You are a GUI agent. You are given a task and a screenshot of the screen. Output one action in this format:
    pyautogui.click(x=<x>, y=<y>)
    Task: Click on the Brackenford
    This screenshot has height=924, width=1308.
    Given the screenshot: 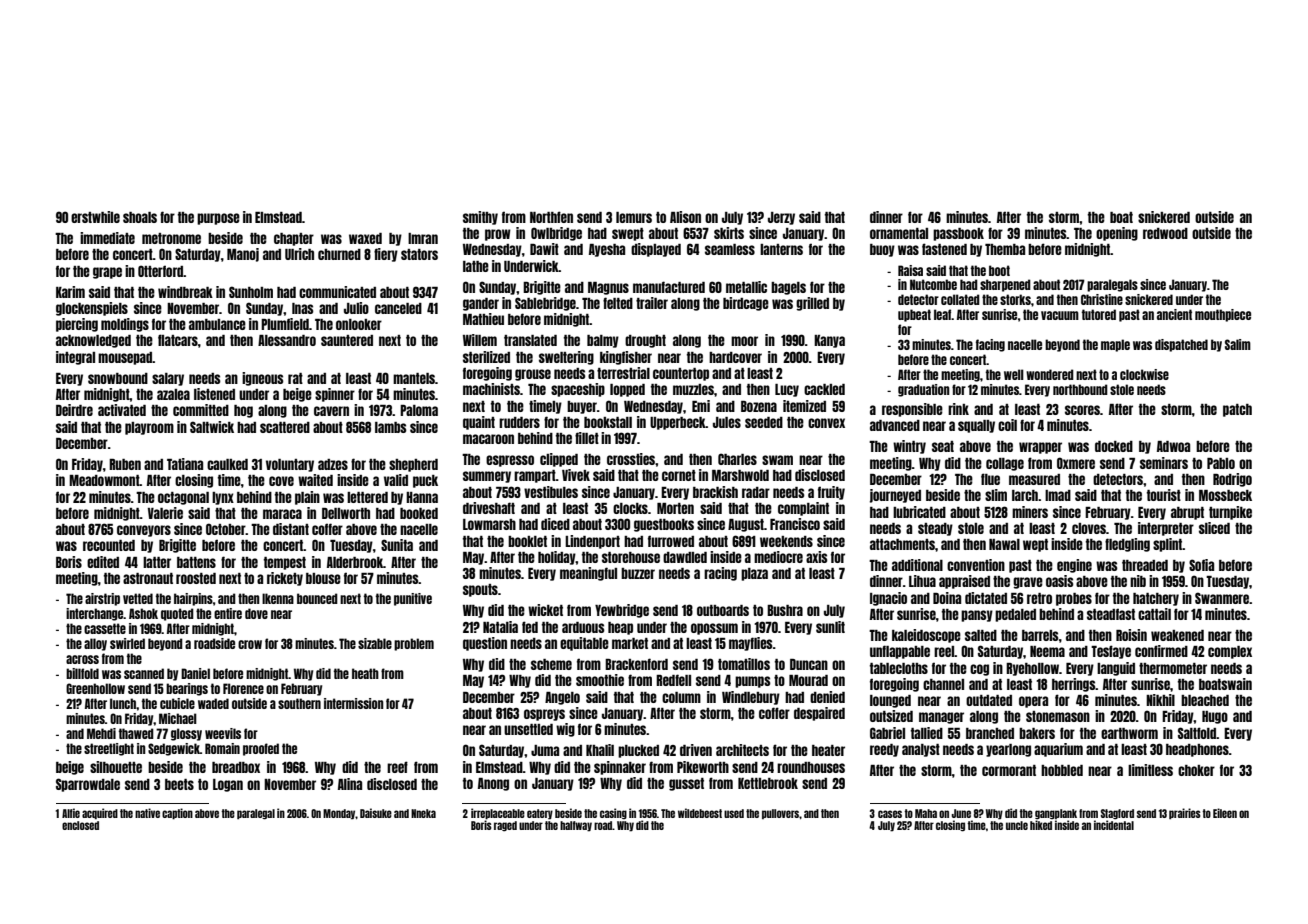 What is the action you would take?
    pyautogui.click(x=636, y=664)
